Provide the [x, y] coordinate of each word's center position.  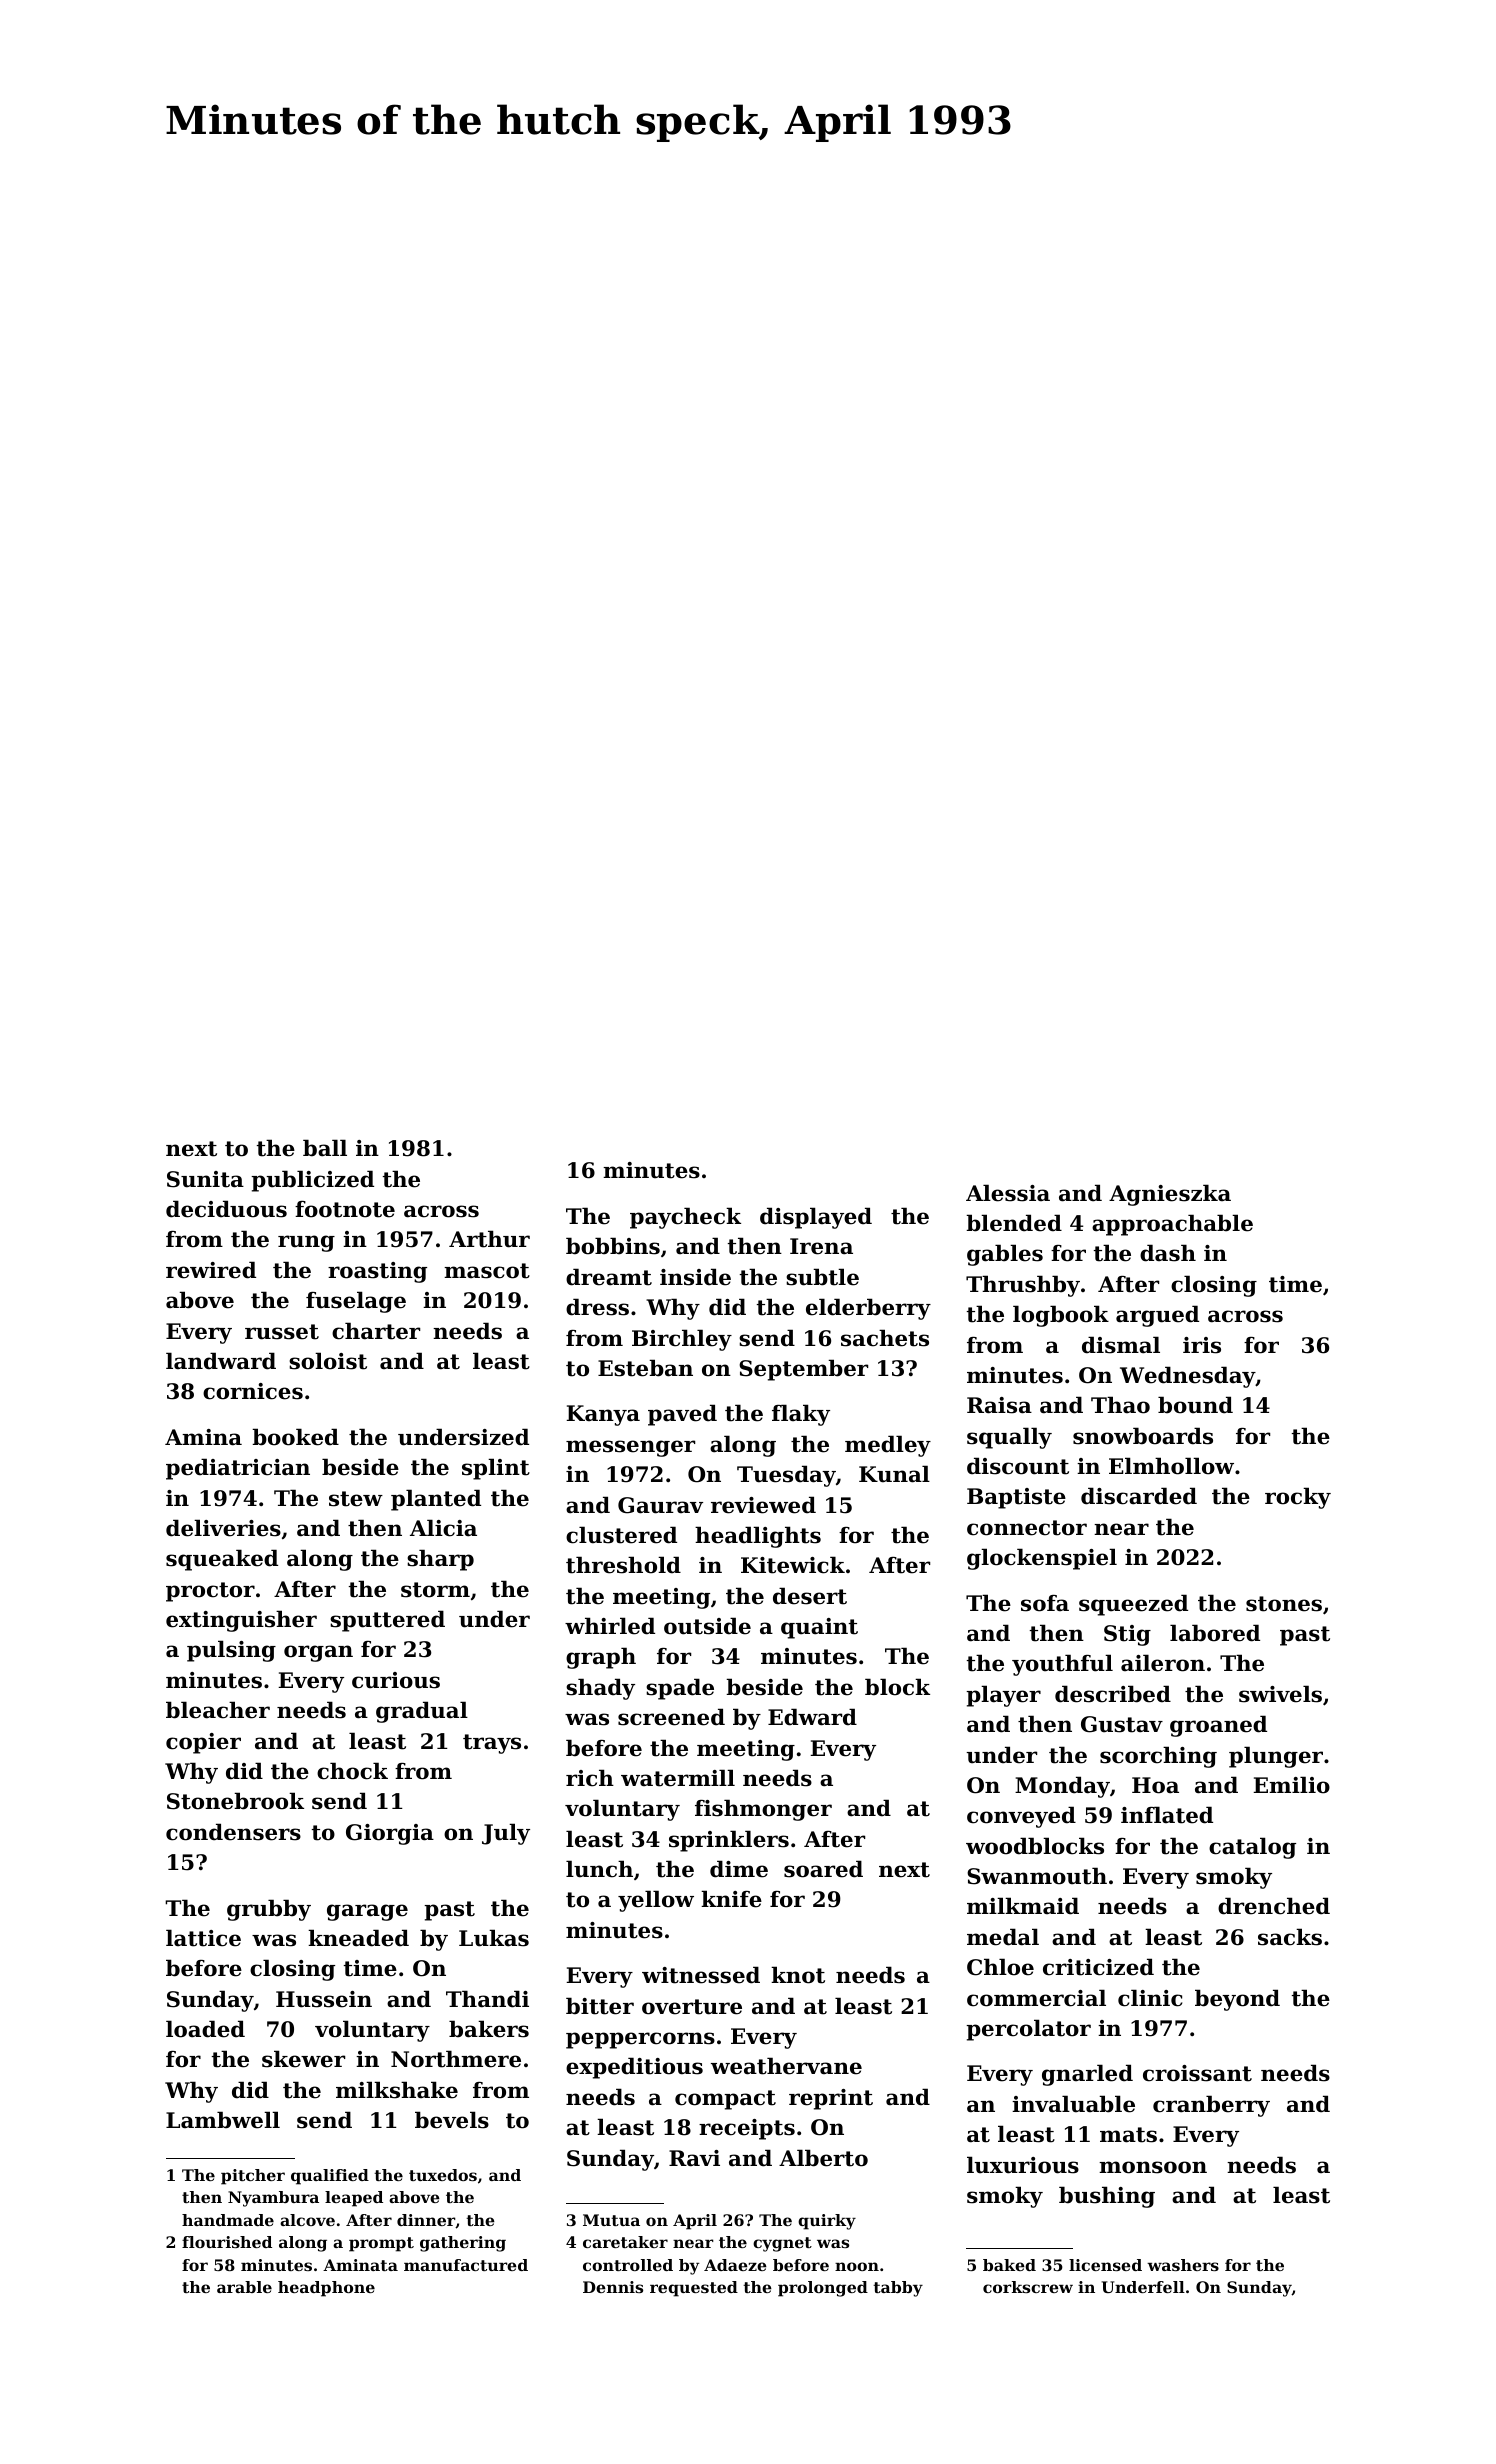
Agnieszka [1170, 1195]
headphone [326, 2289]
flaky [801, 1415]
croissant [1197, 2073]
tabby [898, 2289]
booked [295, 1437]
